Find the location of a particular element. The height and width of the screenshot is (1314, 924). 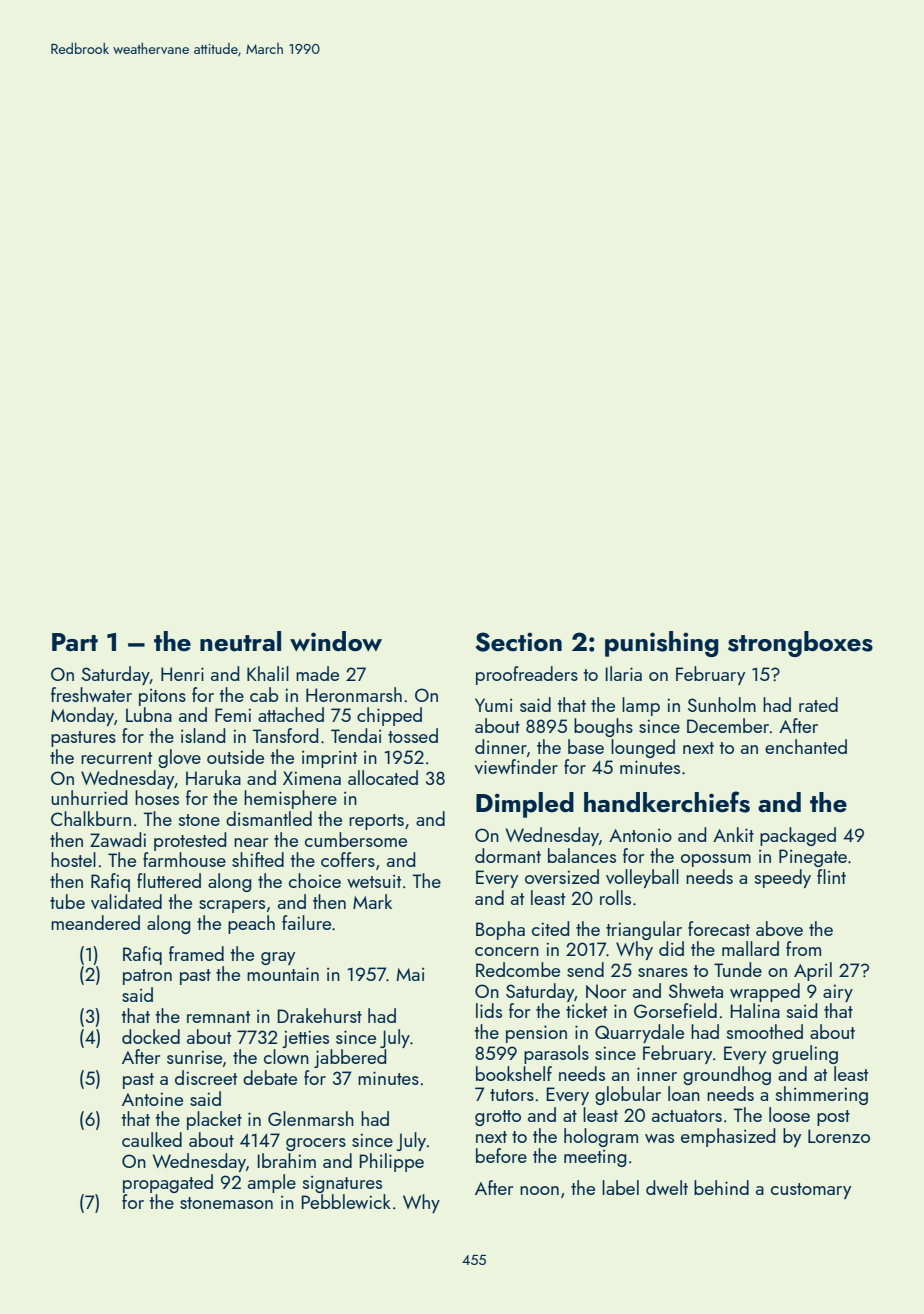

flint is located at coordinates (831, 876).
